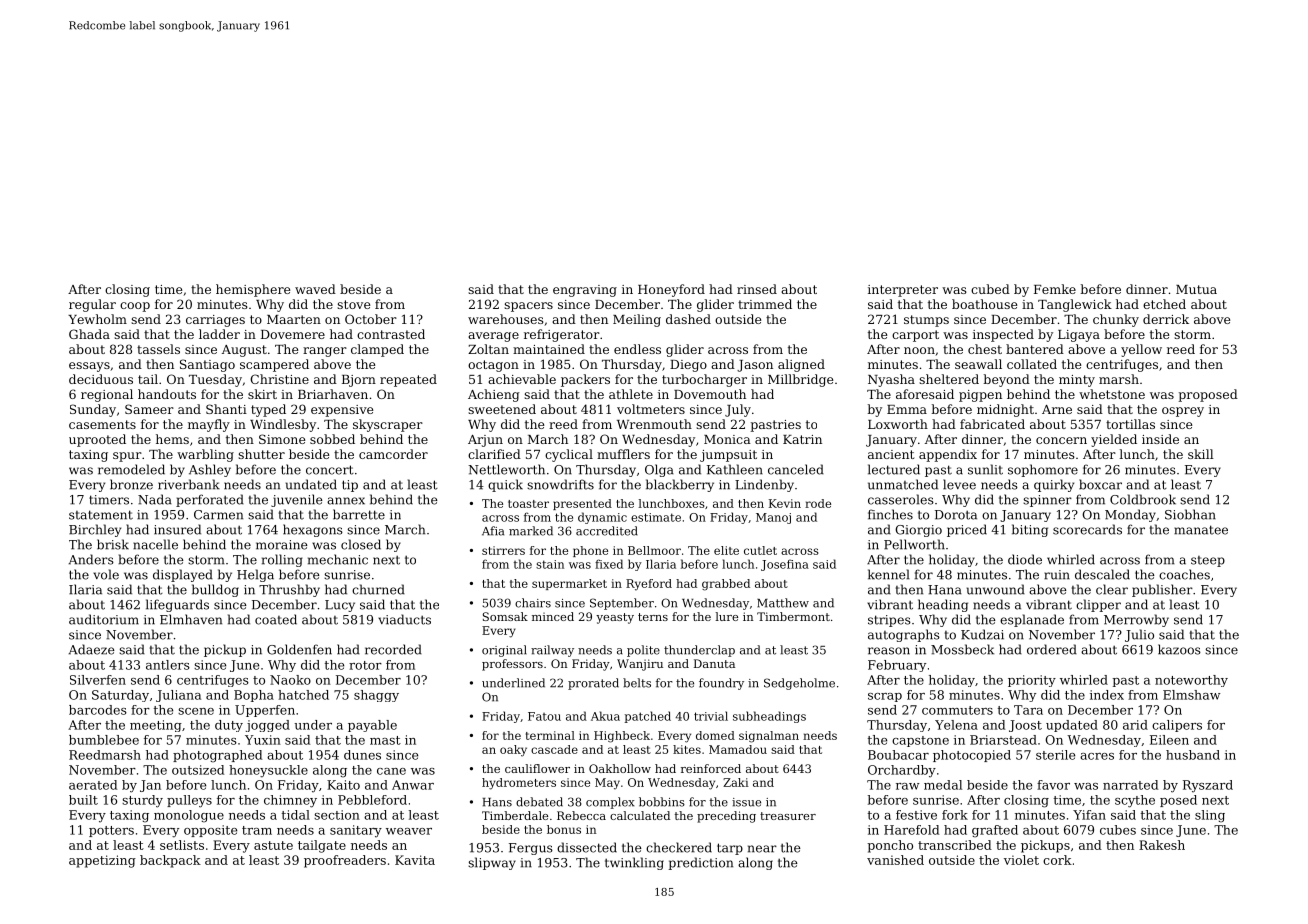 Image resolution: width=1308 pixels, height=924 pixels. I want to click on interpreter, so click(903, 291).
